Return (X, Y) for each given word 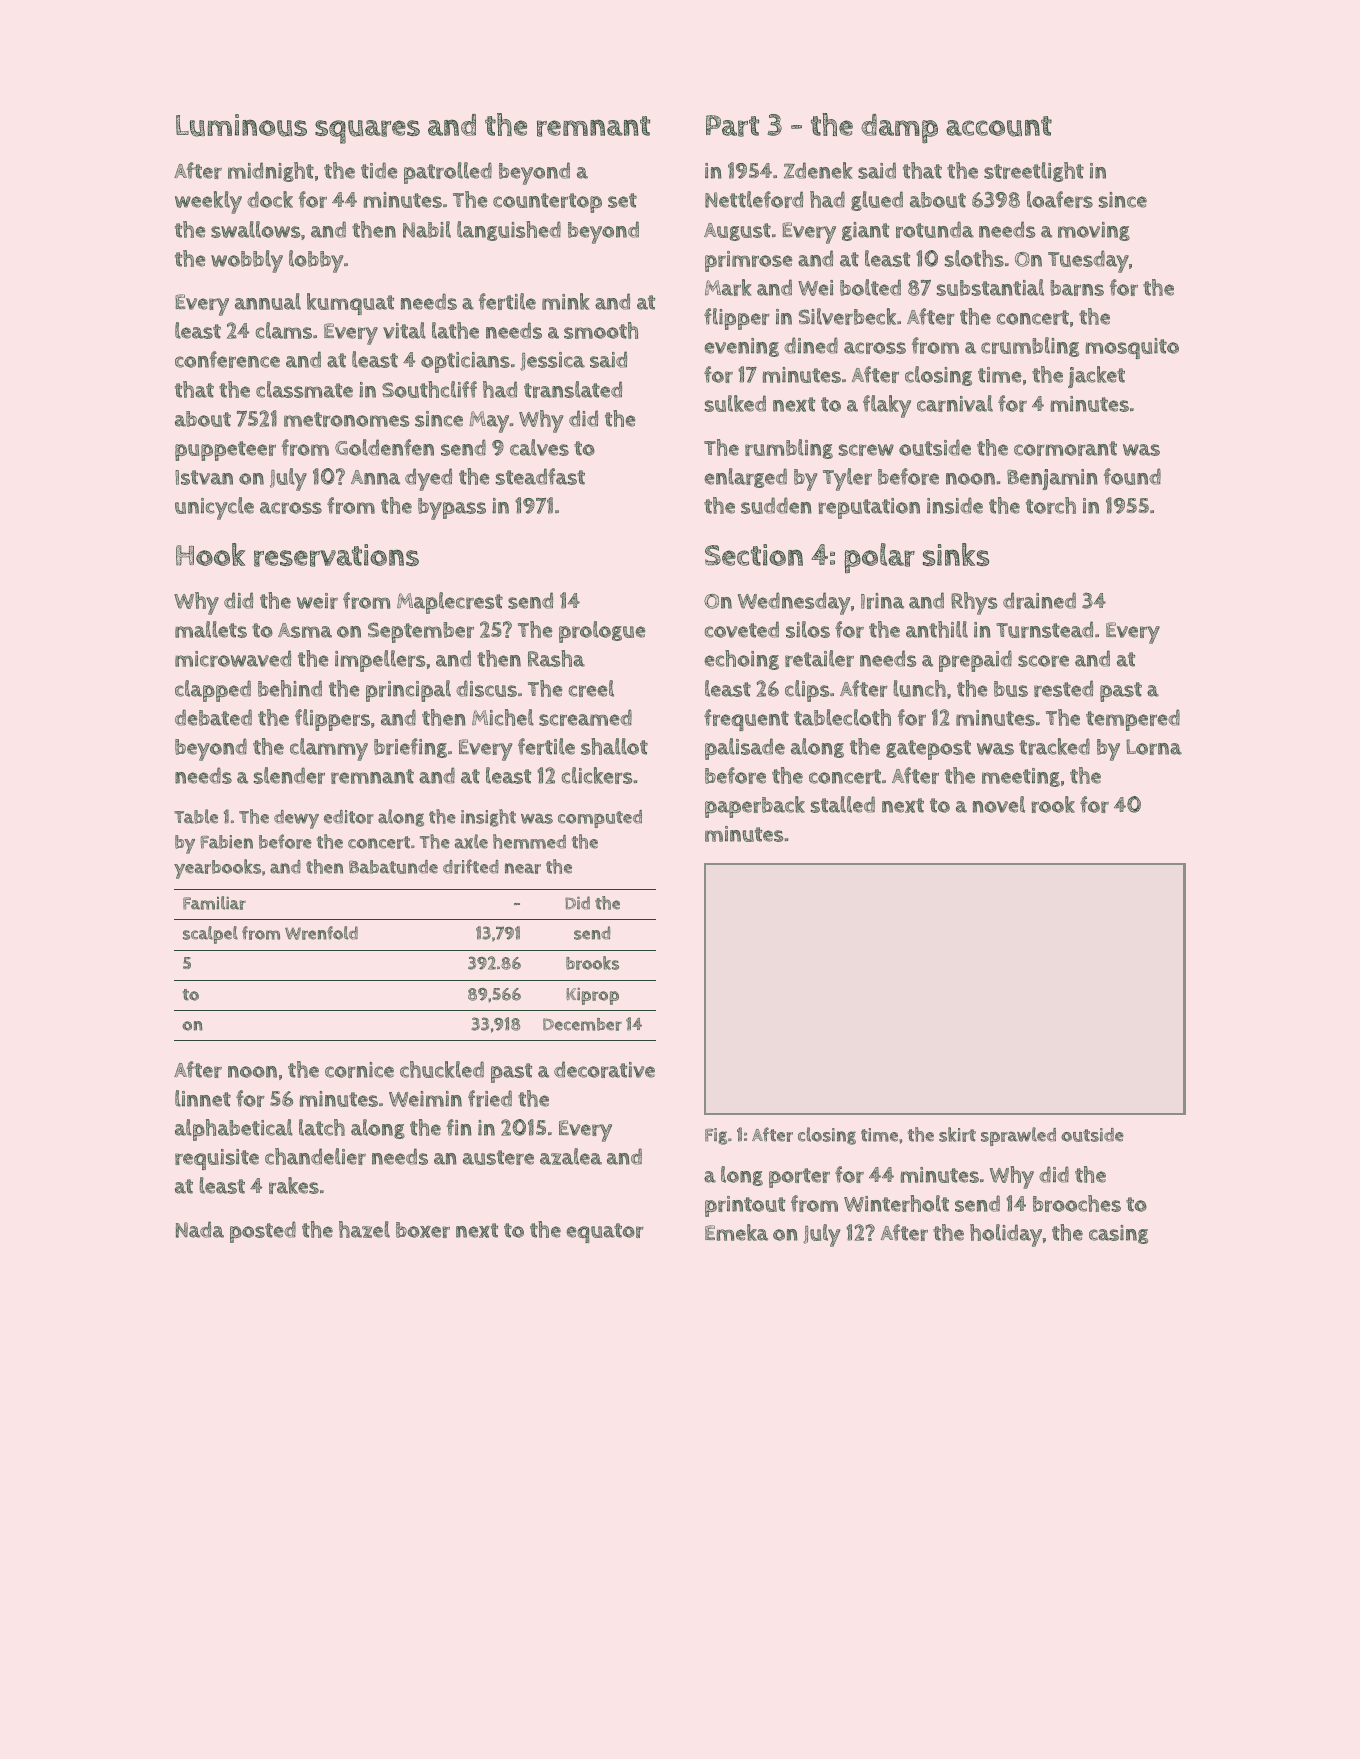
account (999, 126)
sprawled (1018, 1136)
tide (379, 170)
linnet (203, 1098)
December (582, 1024)
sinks (956, 554)
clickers (597, 775)
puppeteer (225, 451)
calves (539, 447)
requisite (217, 1159)
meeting (1021, 777)
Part (732, 126)
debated (213, 717)
